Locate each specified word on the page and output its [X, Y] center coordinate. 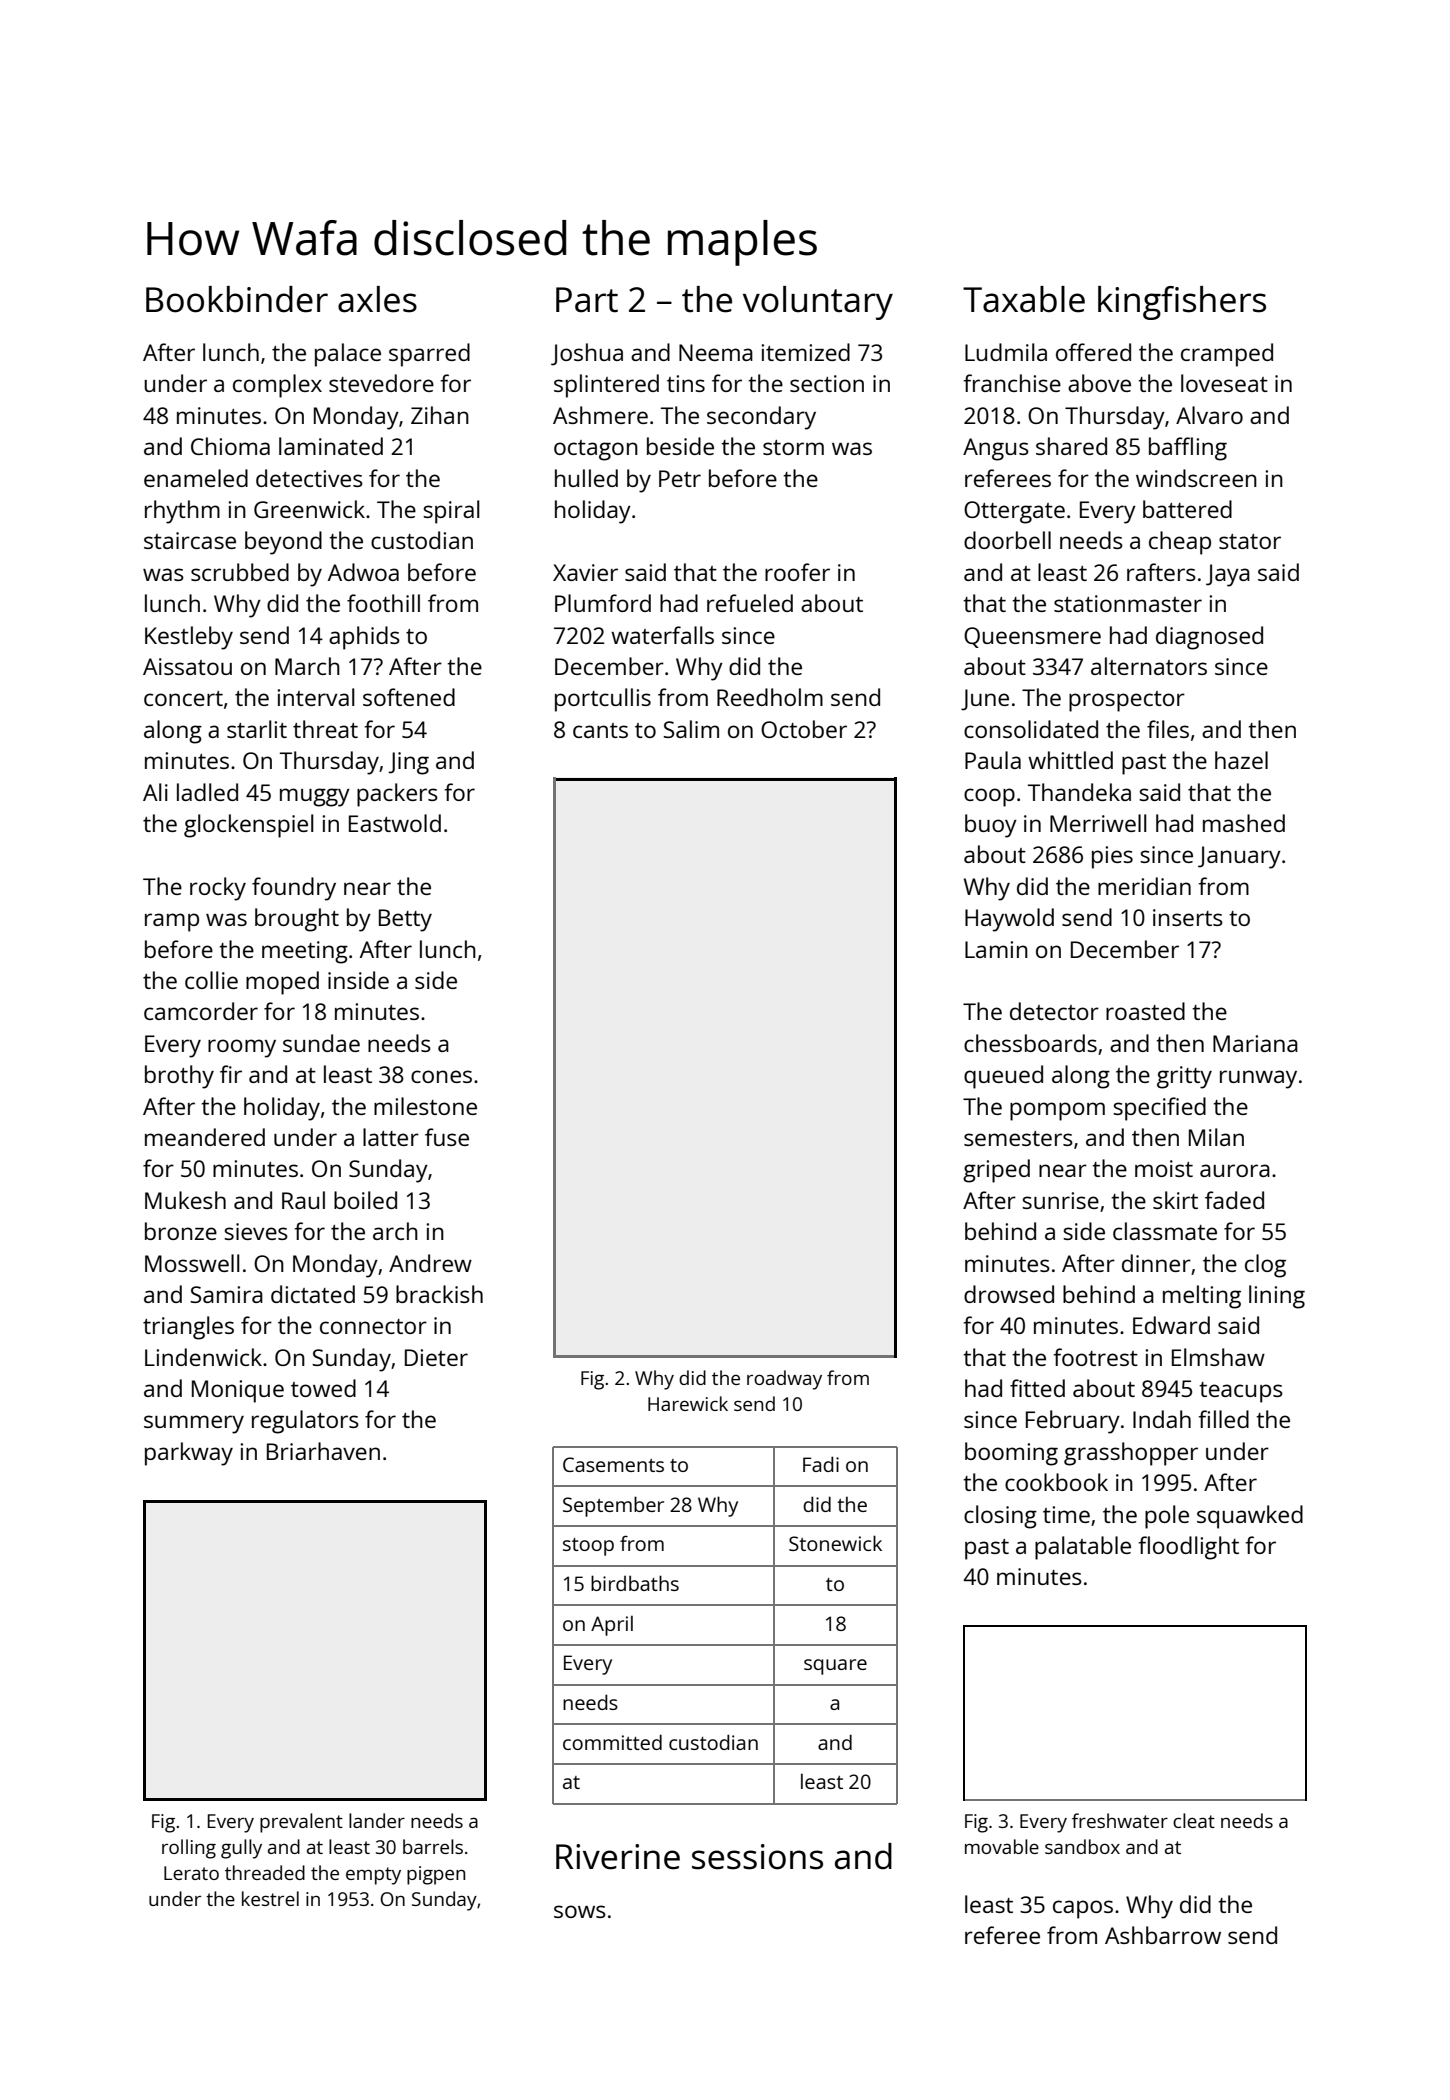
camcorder [201, 1011]
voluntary [818, 303]
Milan [1216, 1137]
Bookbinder [237, 299]
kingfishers [1182, 303]
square [835, 1667]
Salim [691, 729]
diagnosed [1209, 638]
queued [1003, 1077]
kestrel [270, 1898]
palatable [1083, 1548]
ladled [207, 792]
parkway [189, 1454]
